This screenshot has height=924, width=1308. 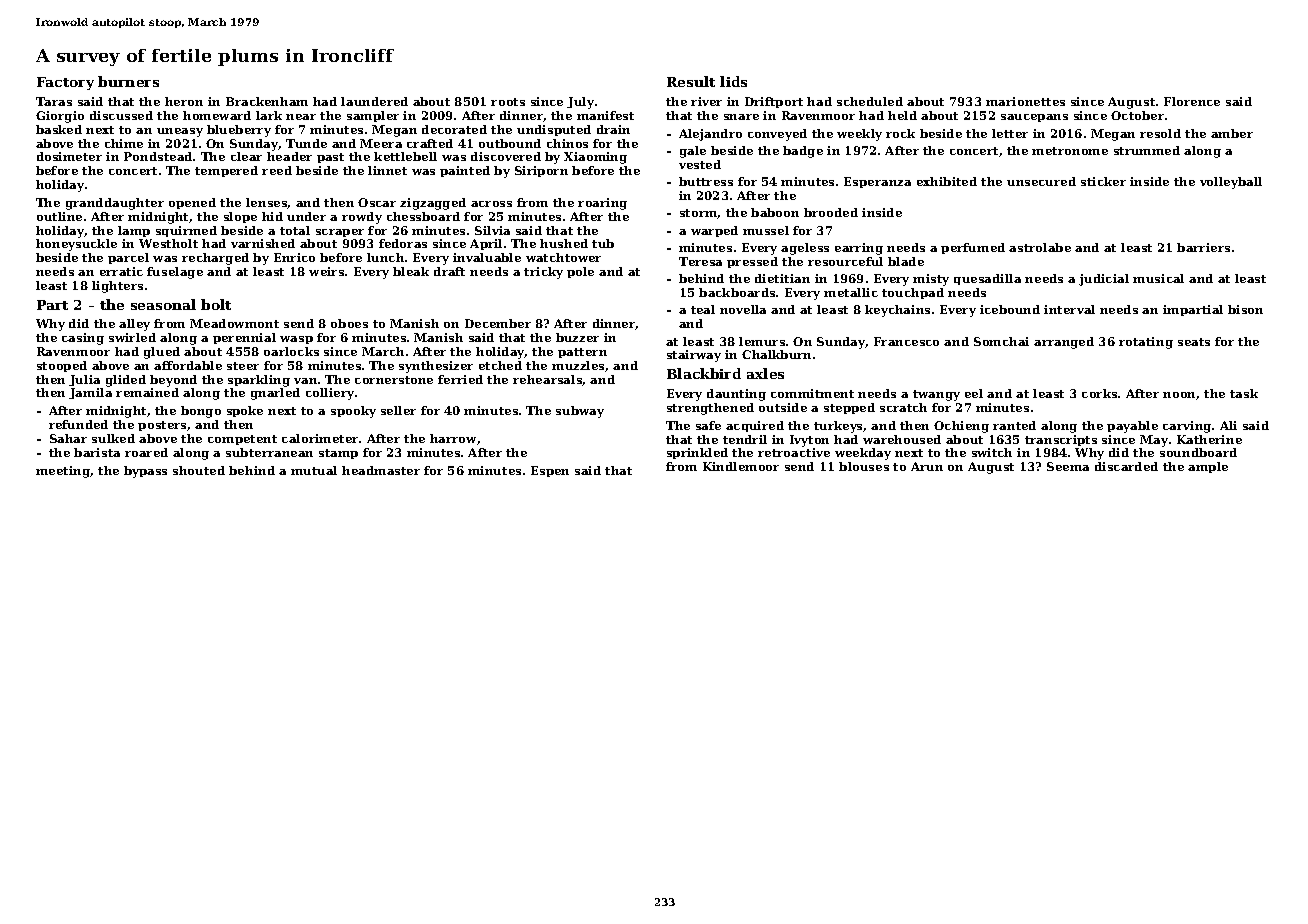 What do you see at coordinates (301, 117) in the screenshot?
I see `near` at bounding box center [301, 117].
